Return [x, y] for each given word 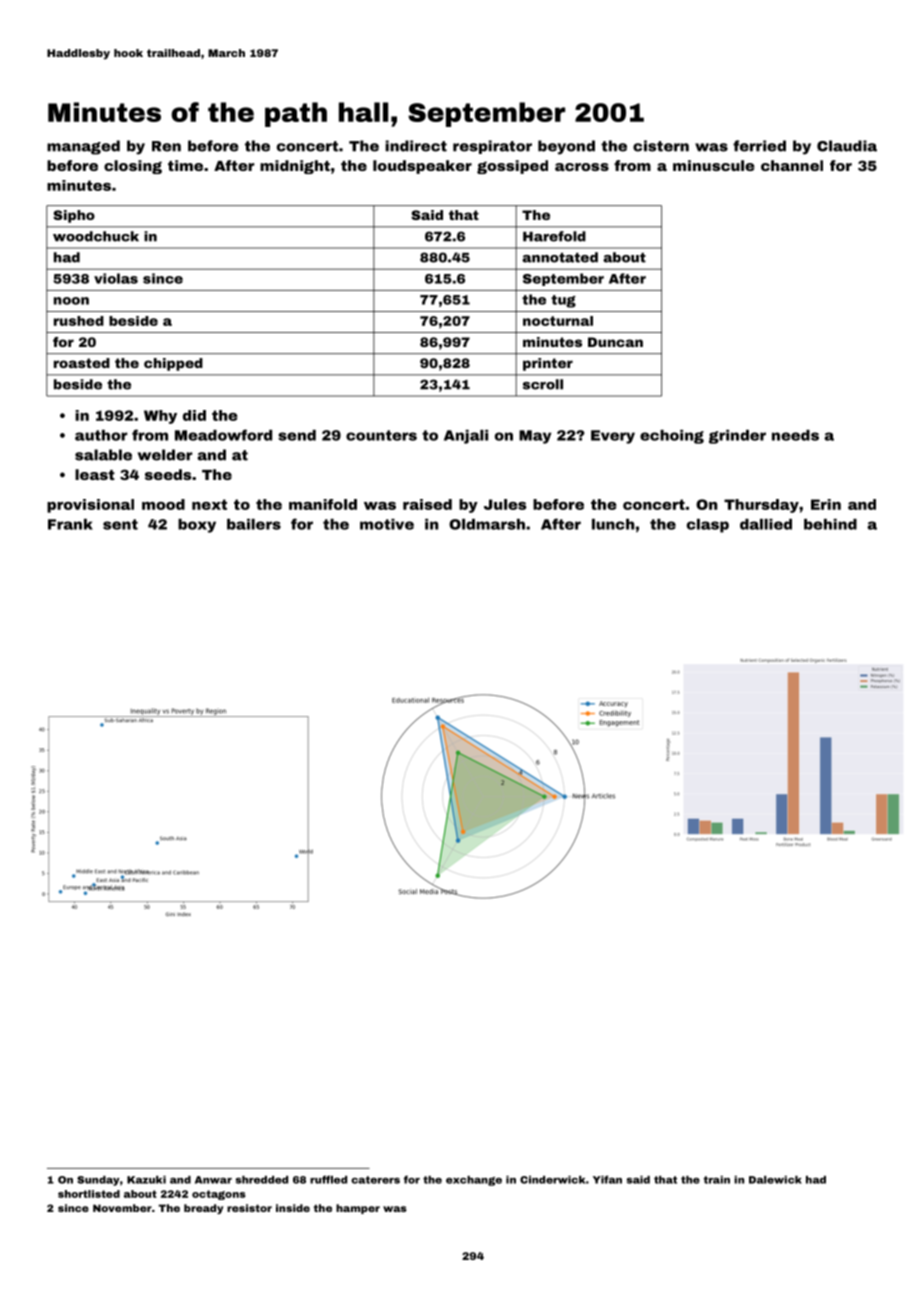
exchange [474, 1181]
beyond [566, 147]
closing [133, 167]
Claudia [847, 146]
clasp [708, 526]
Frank [70, 524]
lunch [613, 524]
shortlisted [89, 1194]
